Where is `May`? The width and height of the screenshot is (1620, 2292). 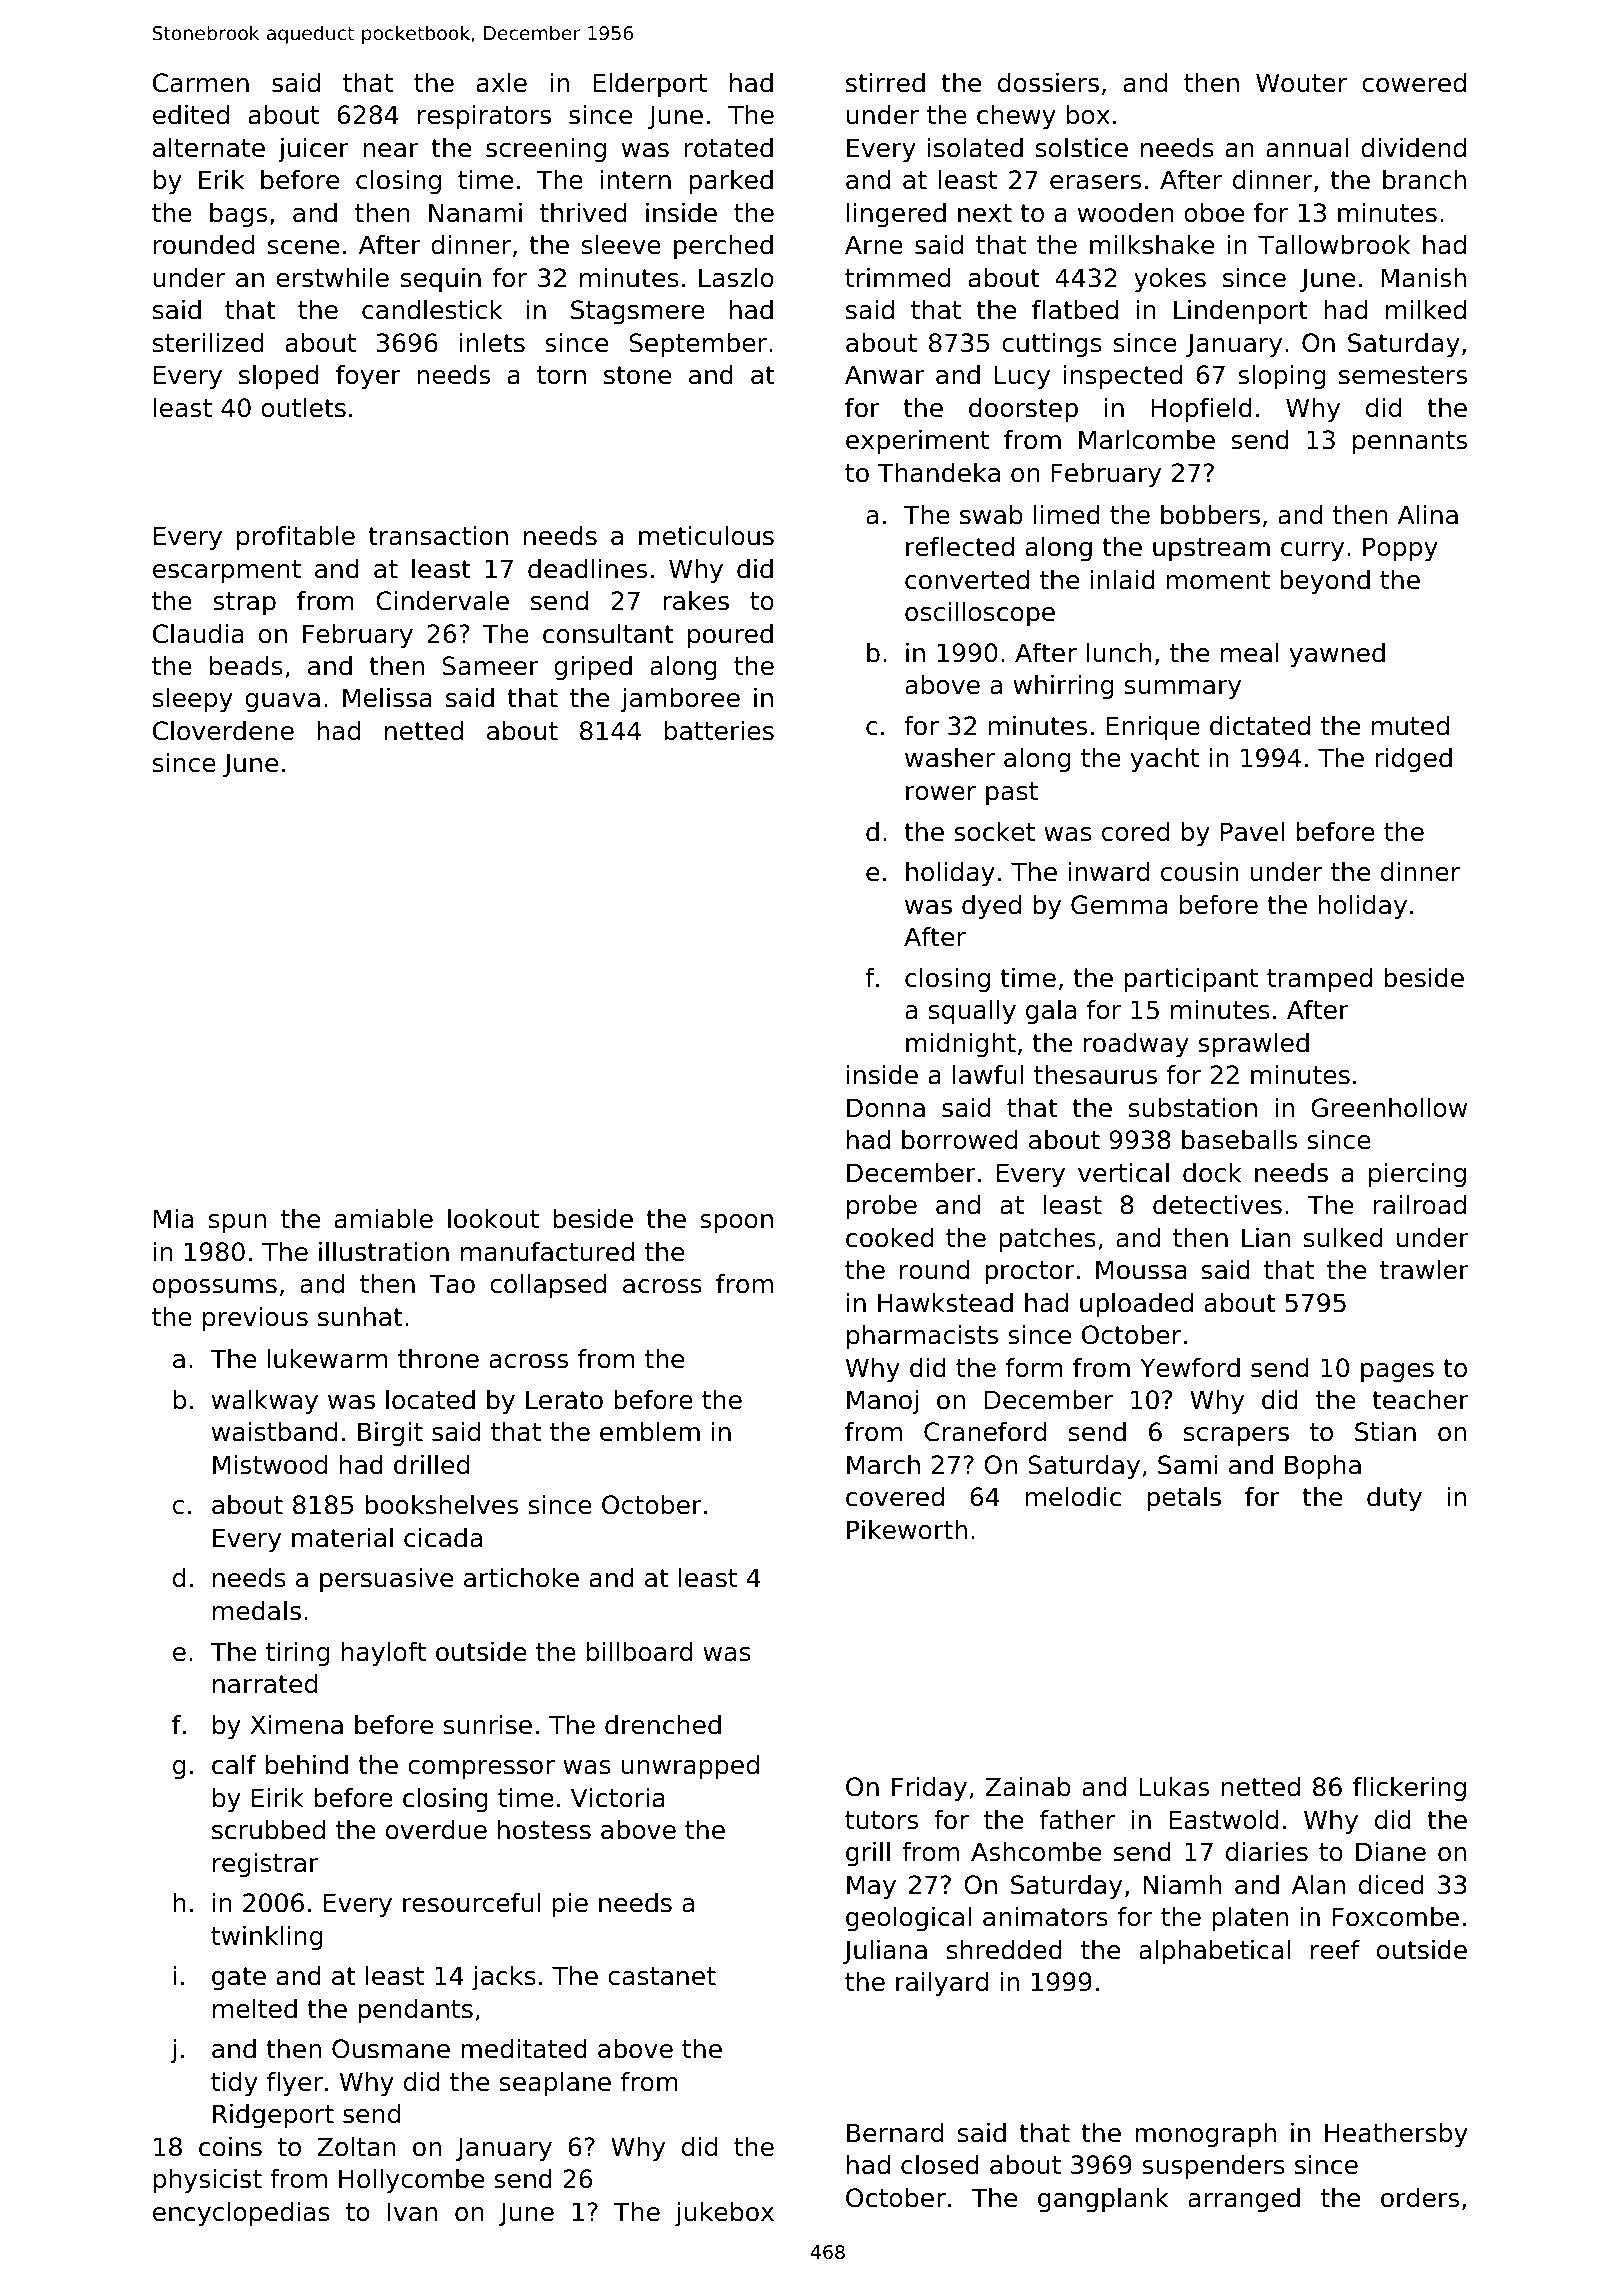
May is located at coordinates (871, 1887).
